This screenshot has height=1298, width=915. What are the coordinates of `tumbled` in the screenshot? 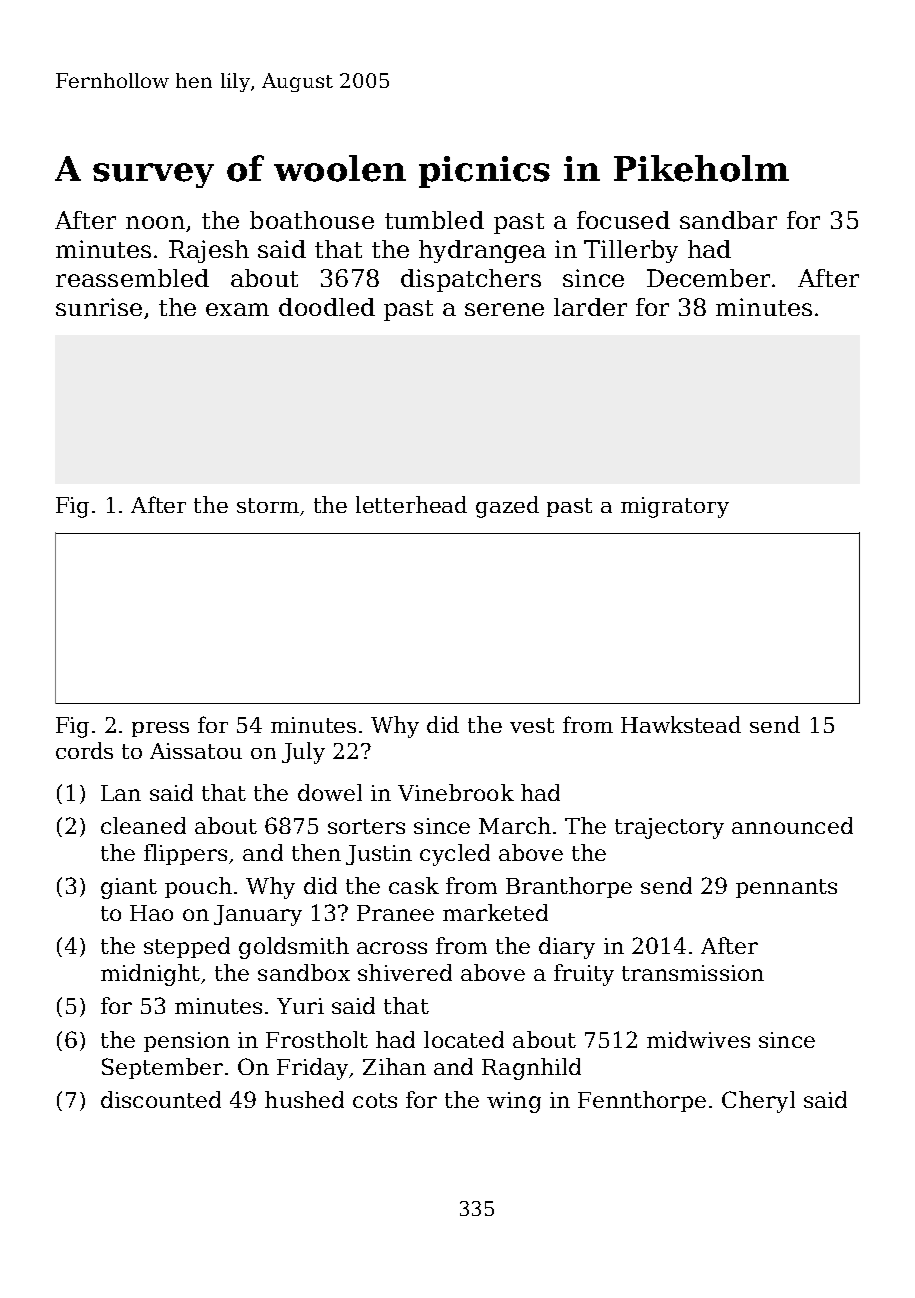 It's located at (434, 220).
